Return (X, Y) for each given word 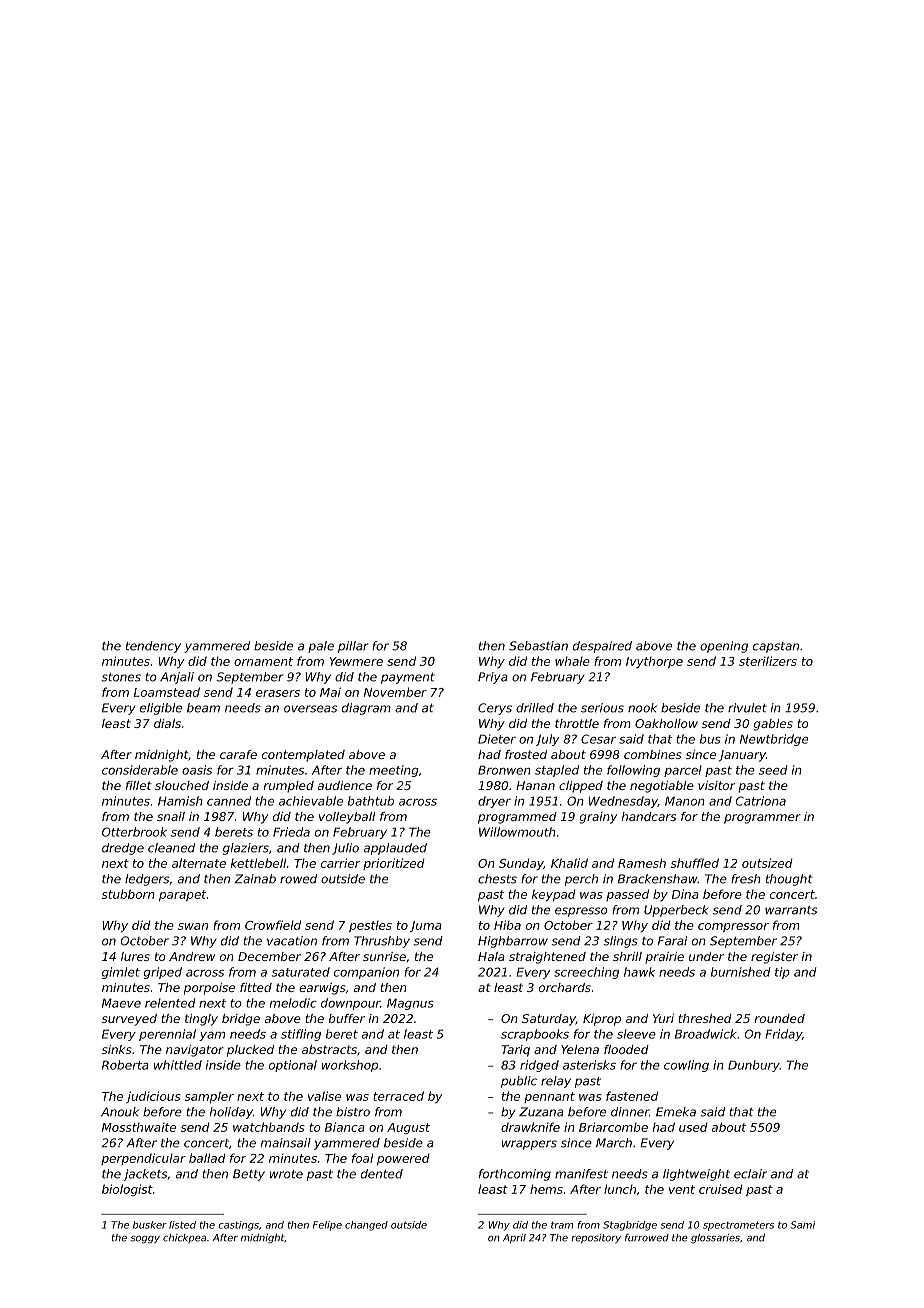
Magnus (410, 1004)
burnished (740, 972)
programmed (517, 818)
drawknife (530, 1127)
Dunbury (754, 1066)
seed (773, 770)
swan (193, 926)
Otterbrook (134, 832)
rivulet (747, 708)
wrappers (529, 1145)
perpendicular (143, 1159)
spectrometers (738, 1226)
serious (602, 708)
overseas (310, 709)
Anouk (120, 1112)
